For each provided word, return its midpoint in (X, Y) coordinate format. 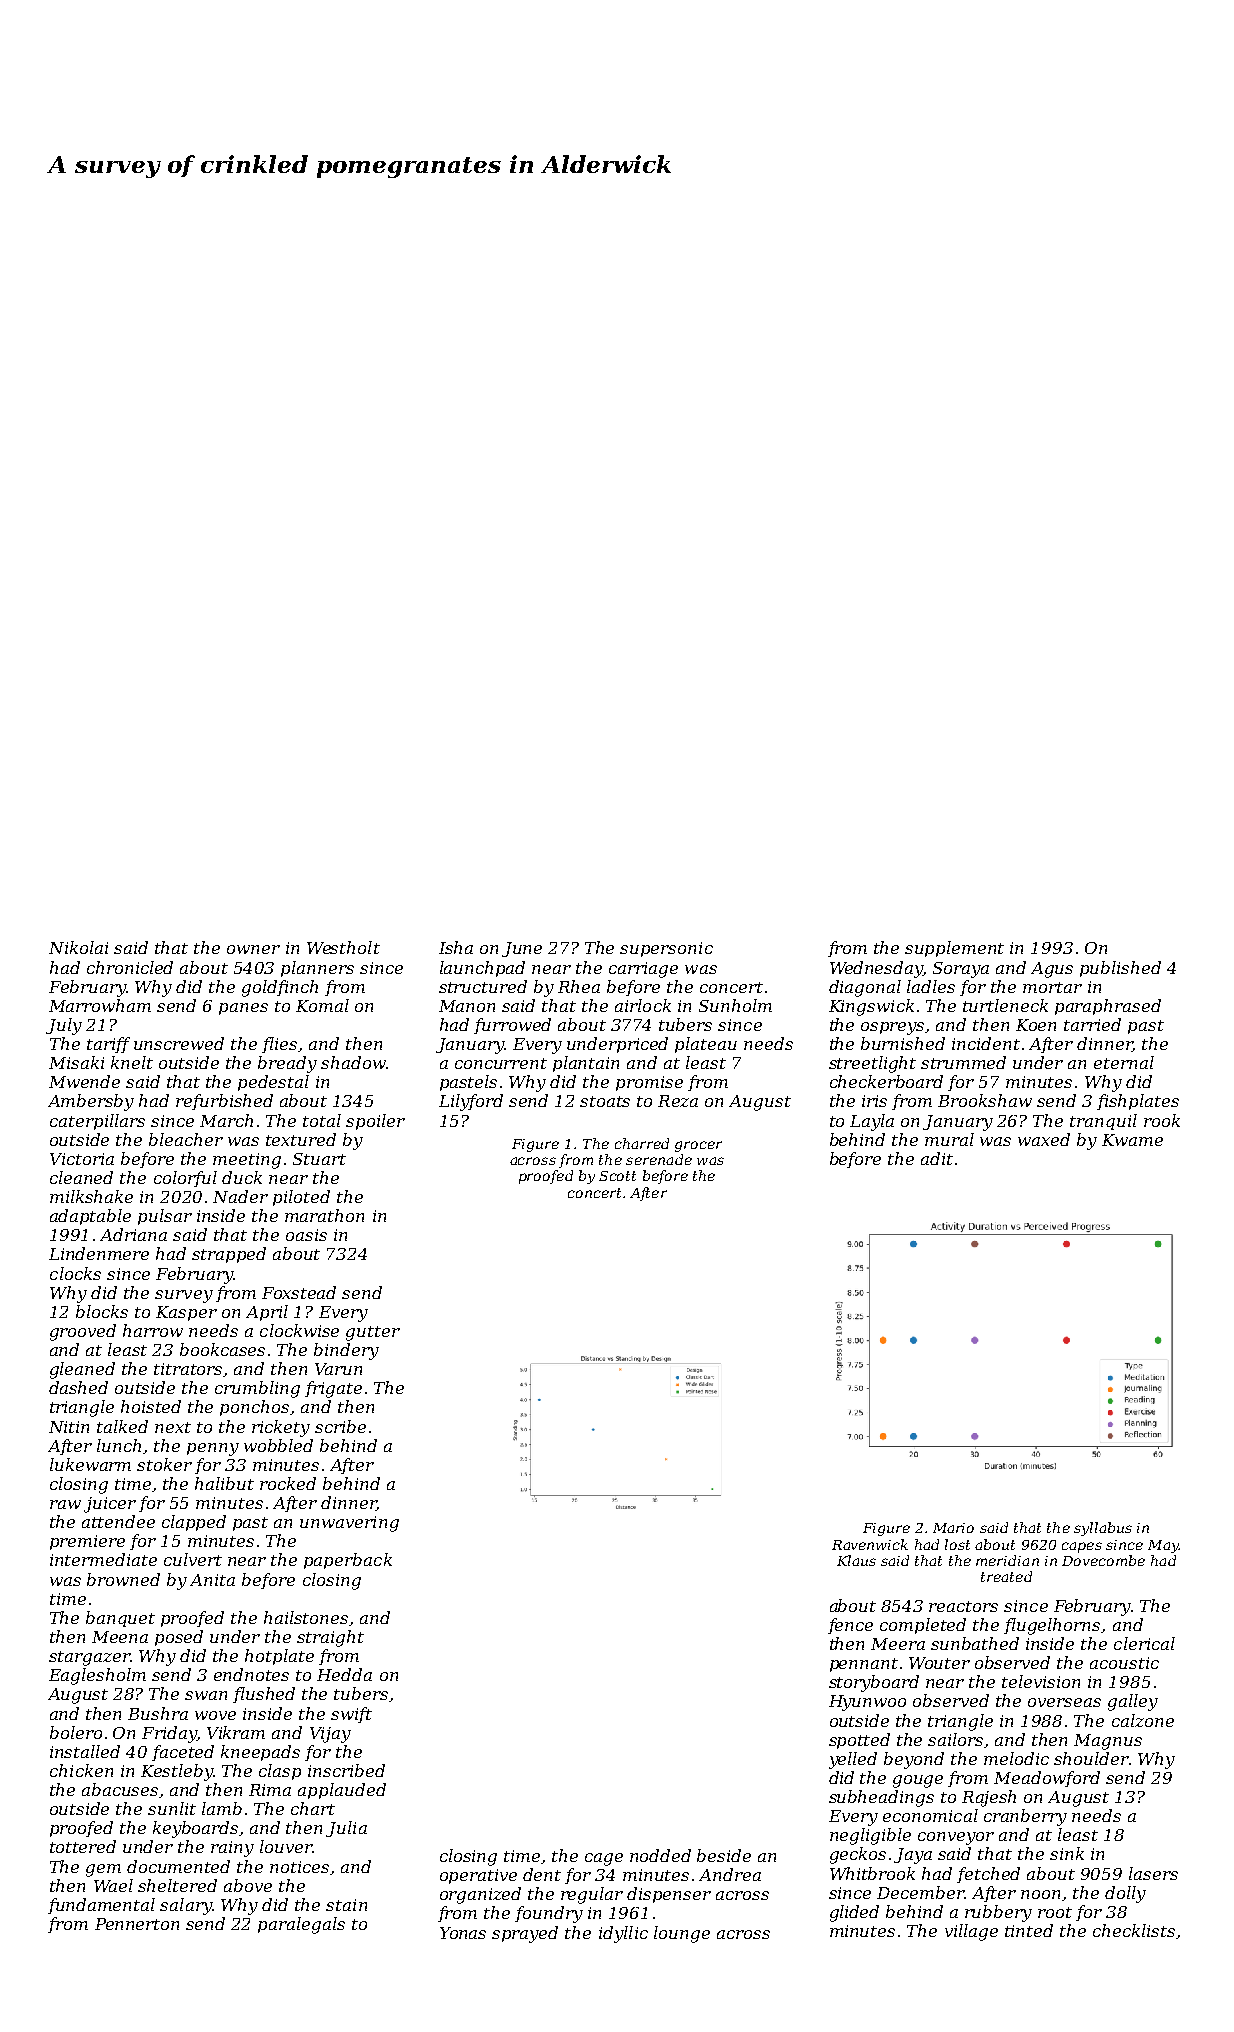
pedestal (273, 1083)
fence (850, 1626)
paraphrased (1108, 1007)
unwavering (349, 1524)
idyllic (623, 1934)
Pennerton (137, 1924)
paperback (348, 1561)
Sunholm (735, 1005)
